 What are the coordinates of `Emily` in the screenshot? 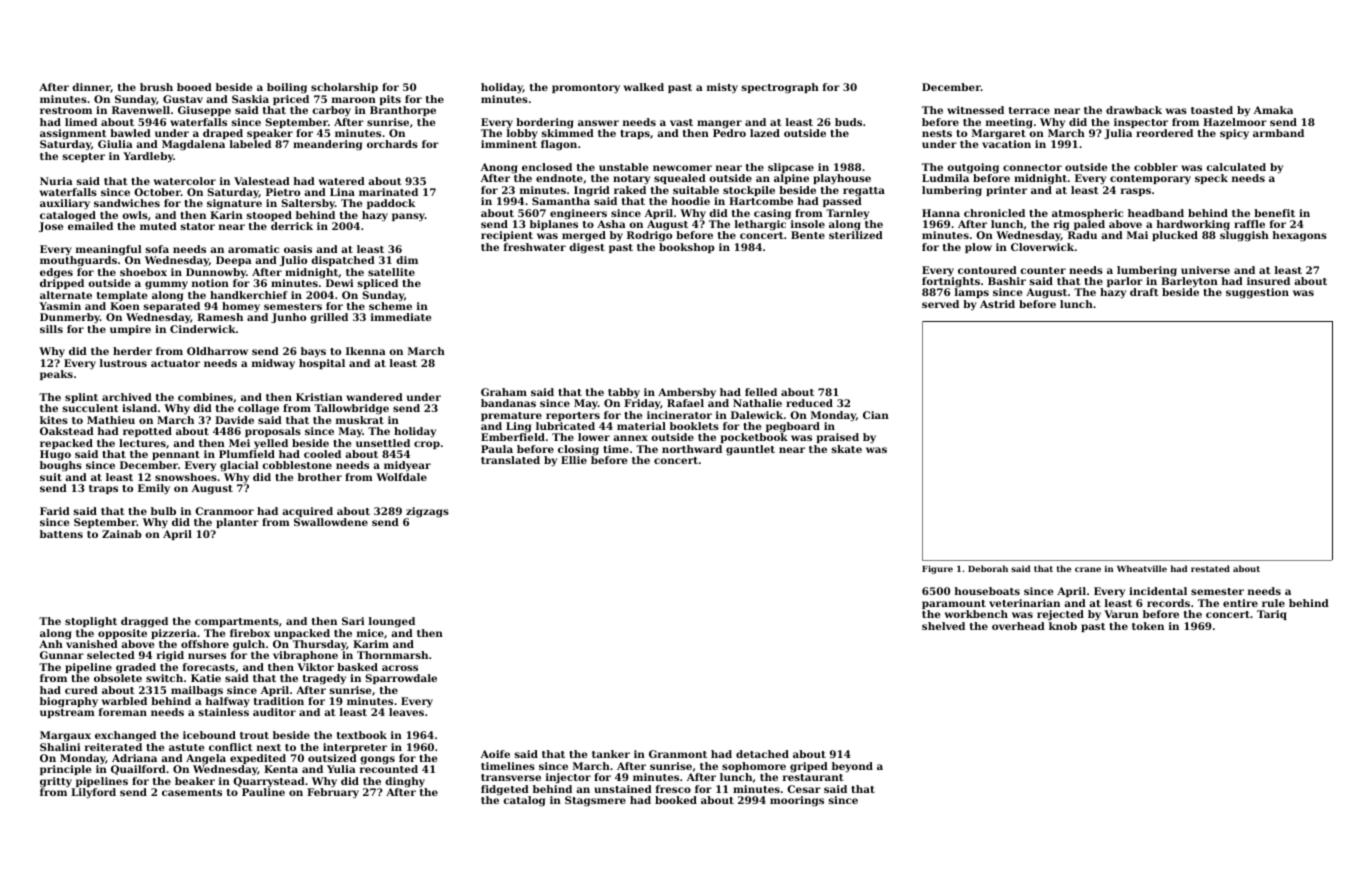 It's located at (154, 489).
